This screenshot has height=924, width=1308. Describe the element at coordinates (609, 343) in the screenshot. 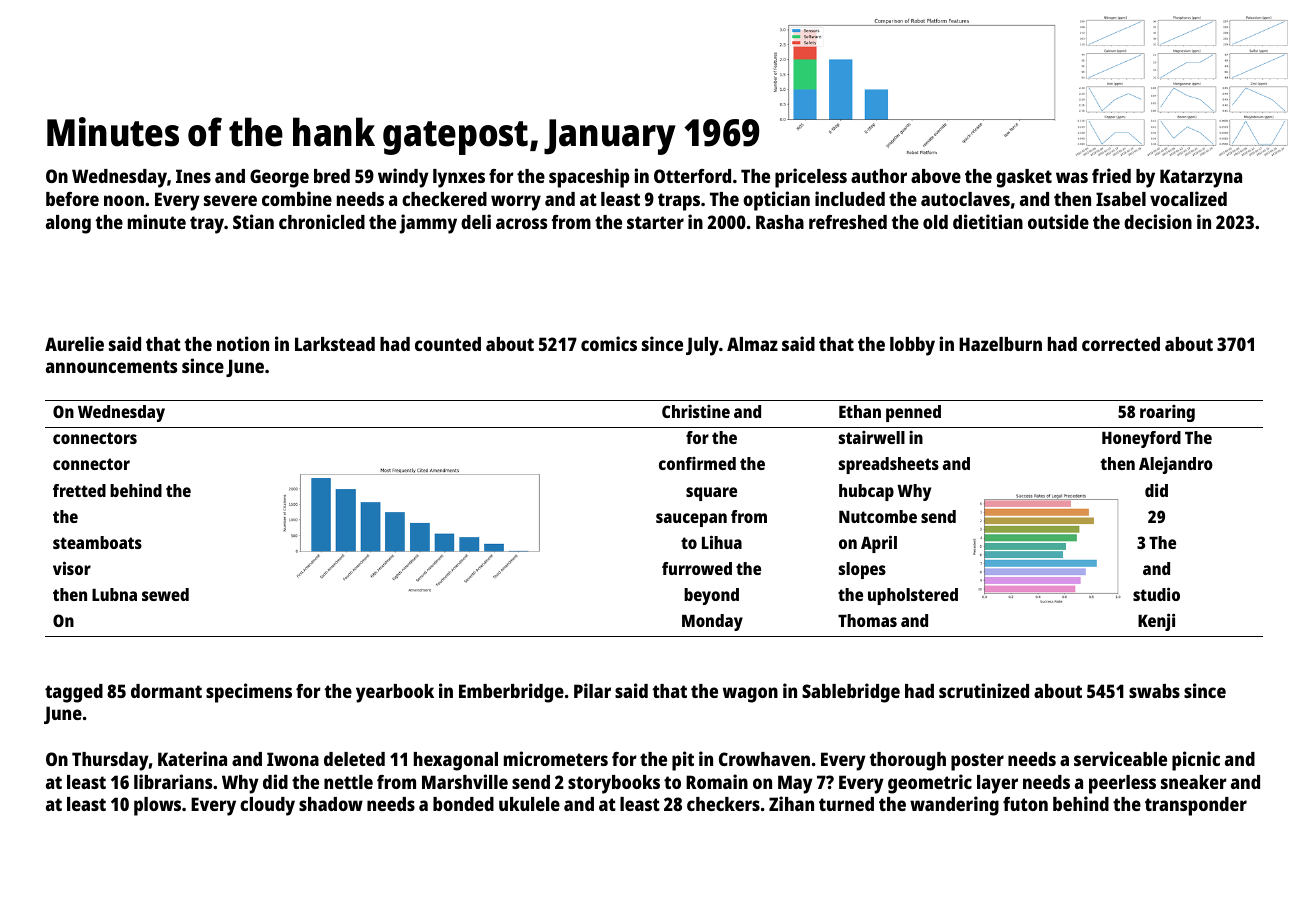

I see `comics` at that location.
